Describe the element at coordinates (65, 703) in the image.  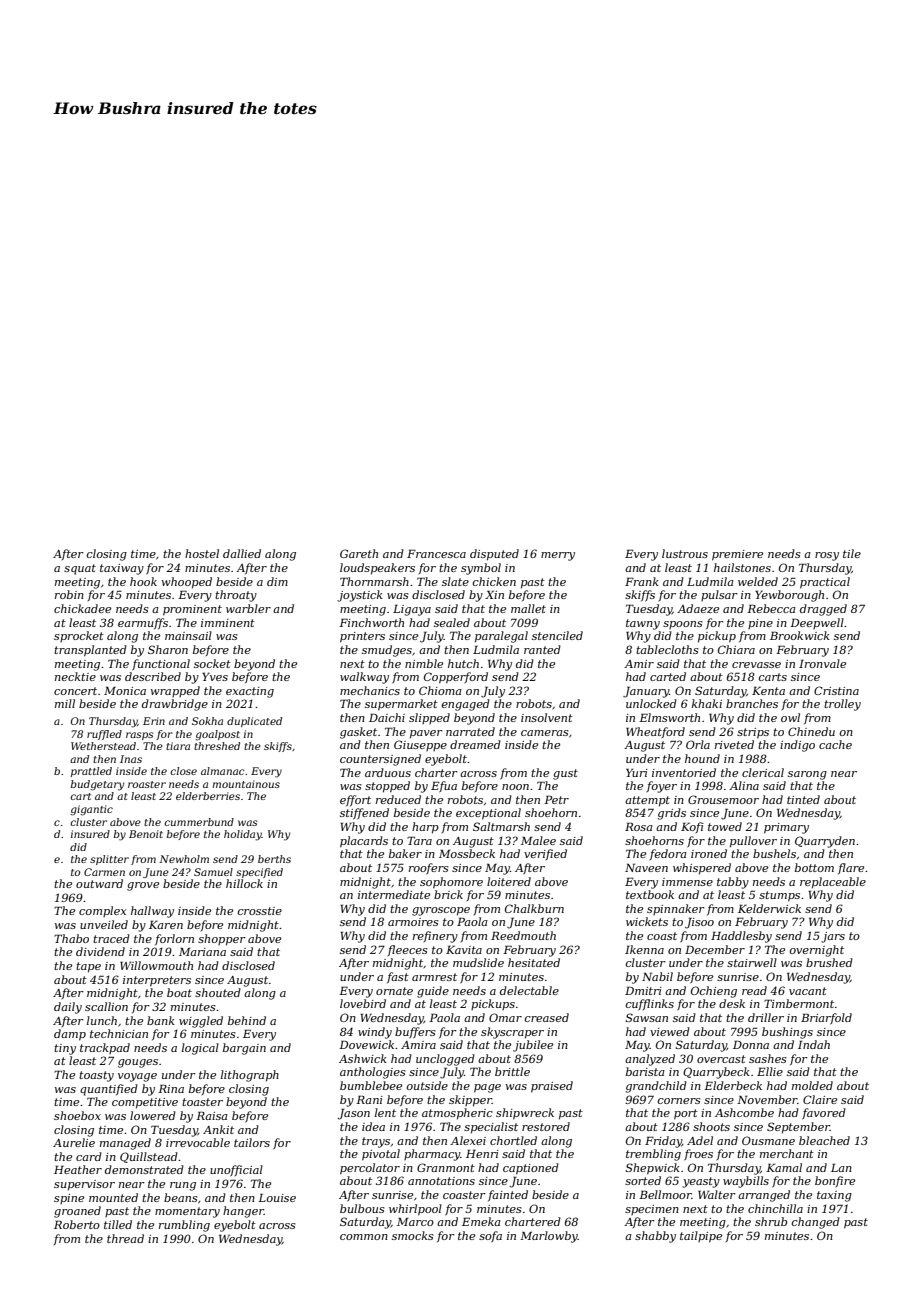
I see `mill` at that location.
